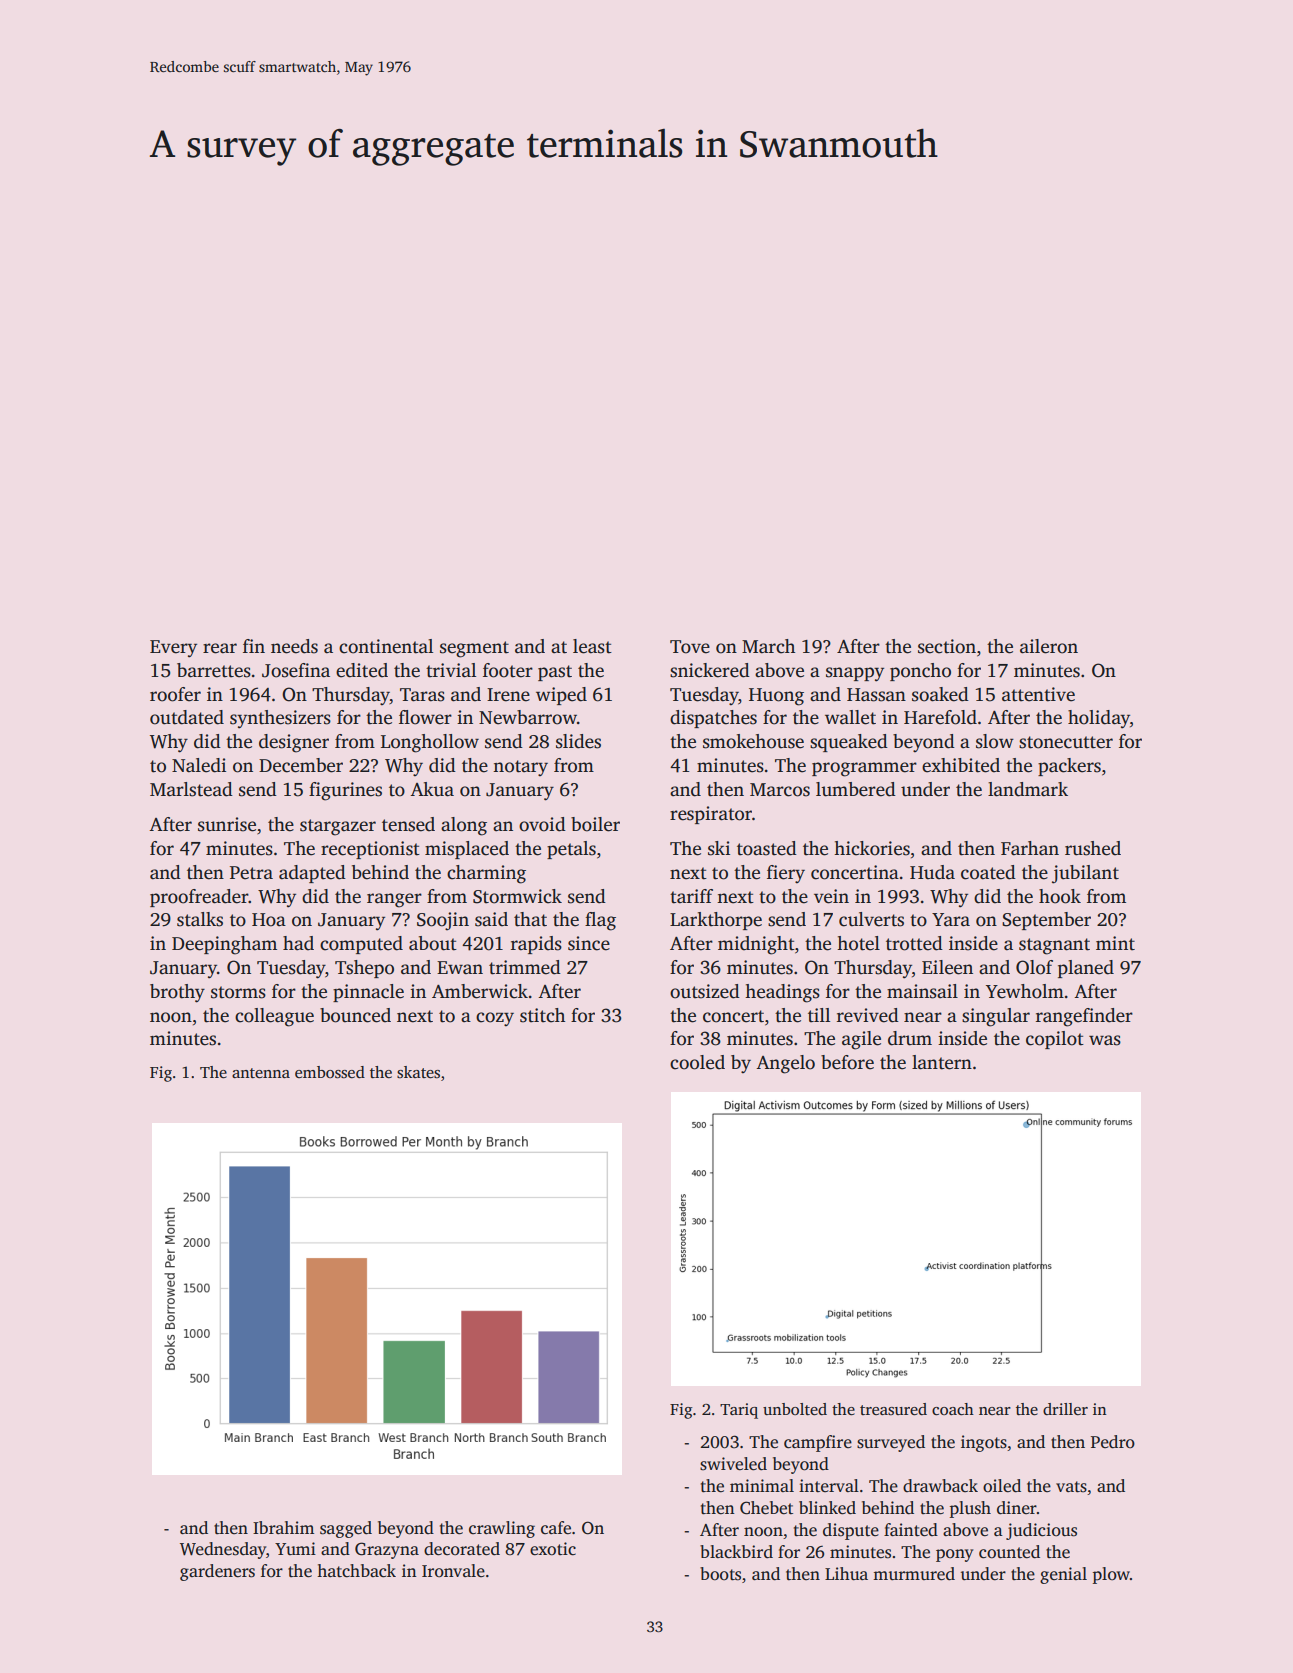 The image size is (1293, 1673). What do you see at coordinates (217, 1572) in the screenshot?
I see `gardeners` at bounding box center [217, 1572].
